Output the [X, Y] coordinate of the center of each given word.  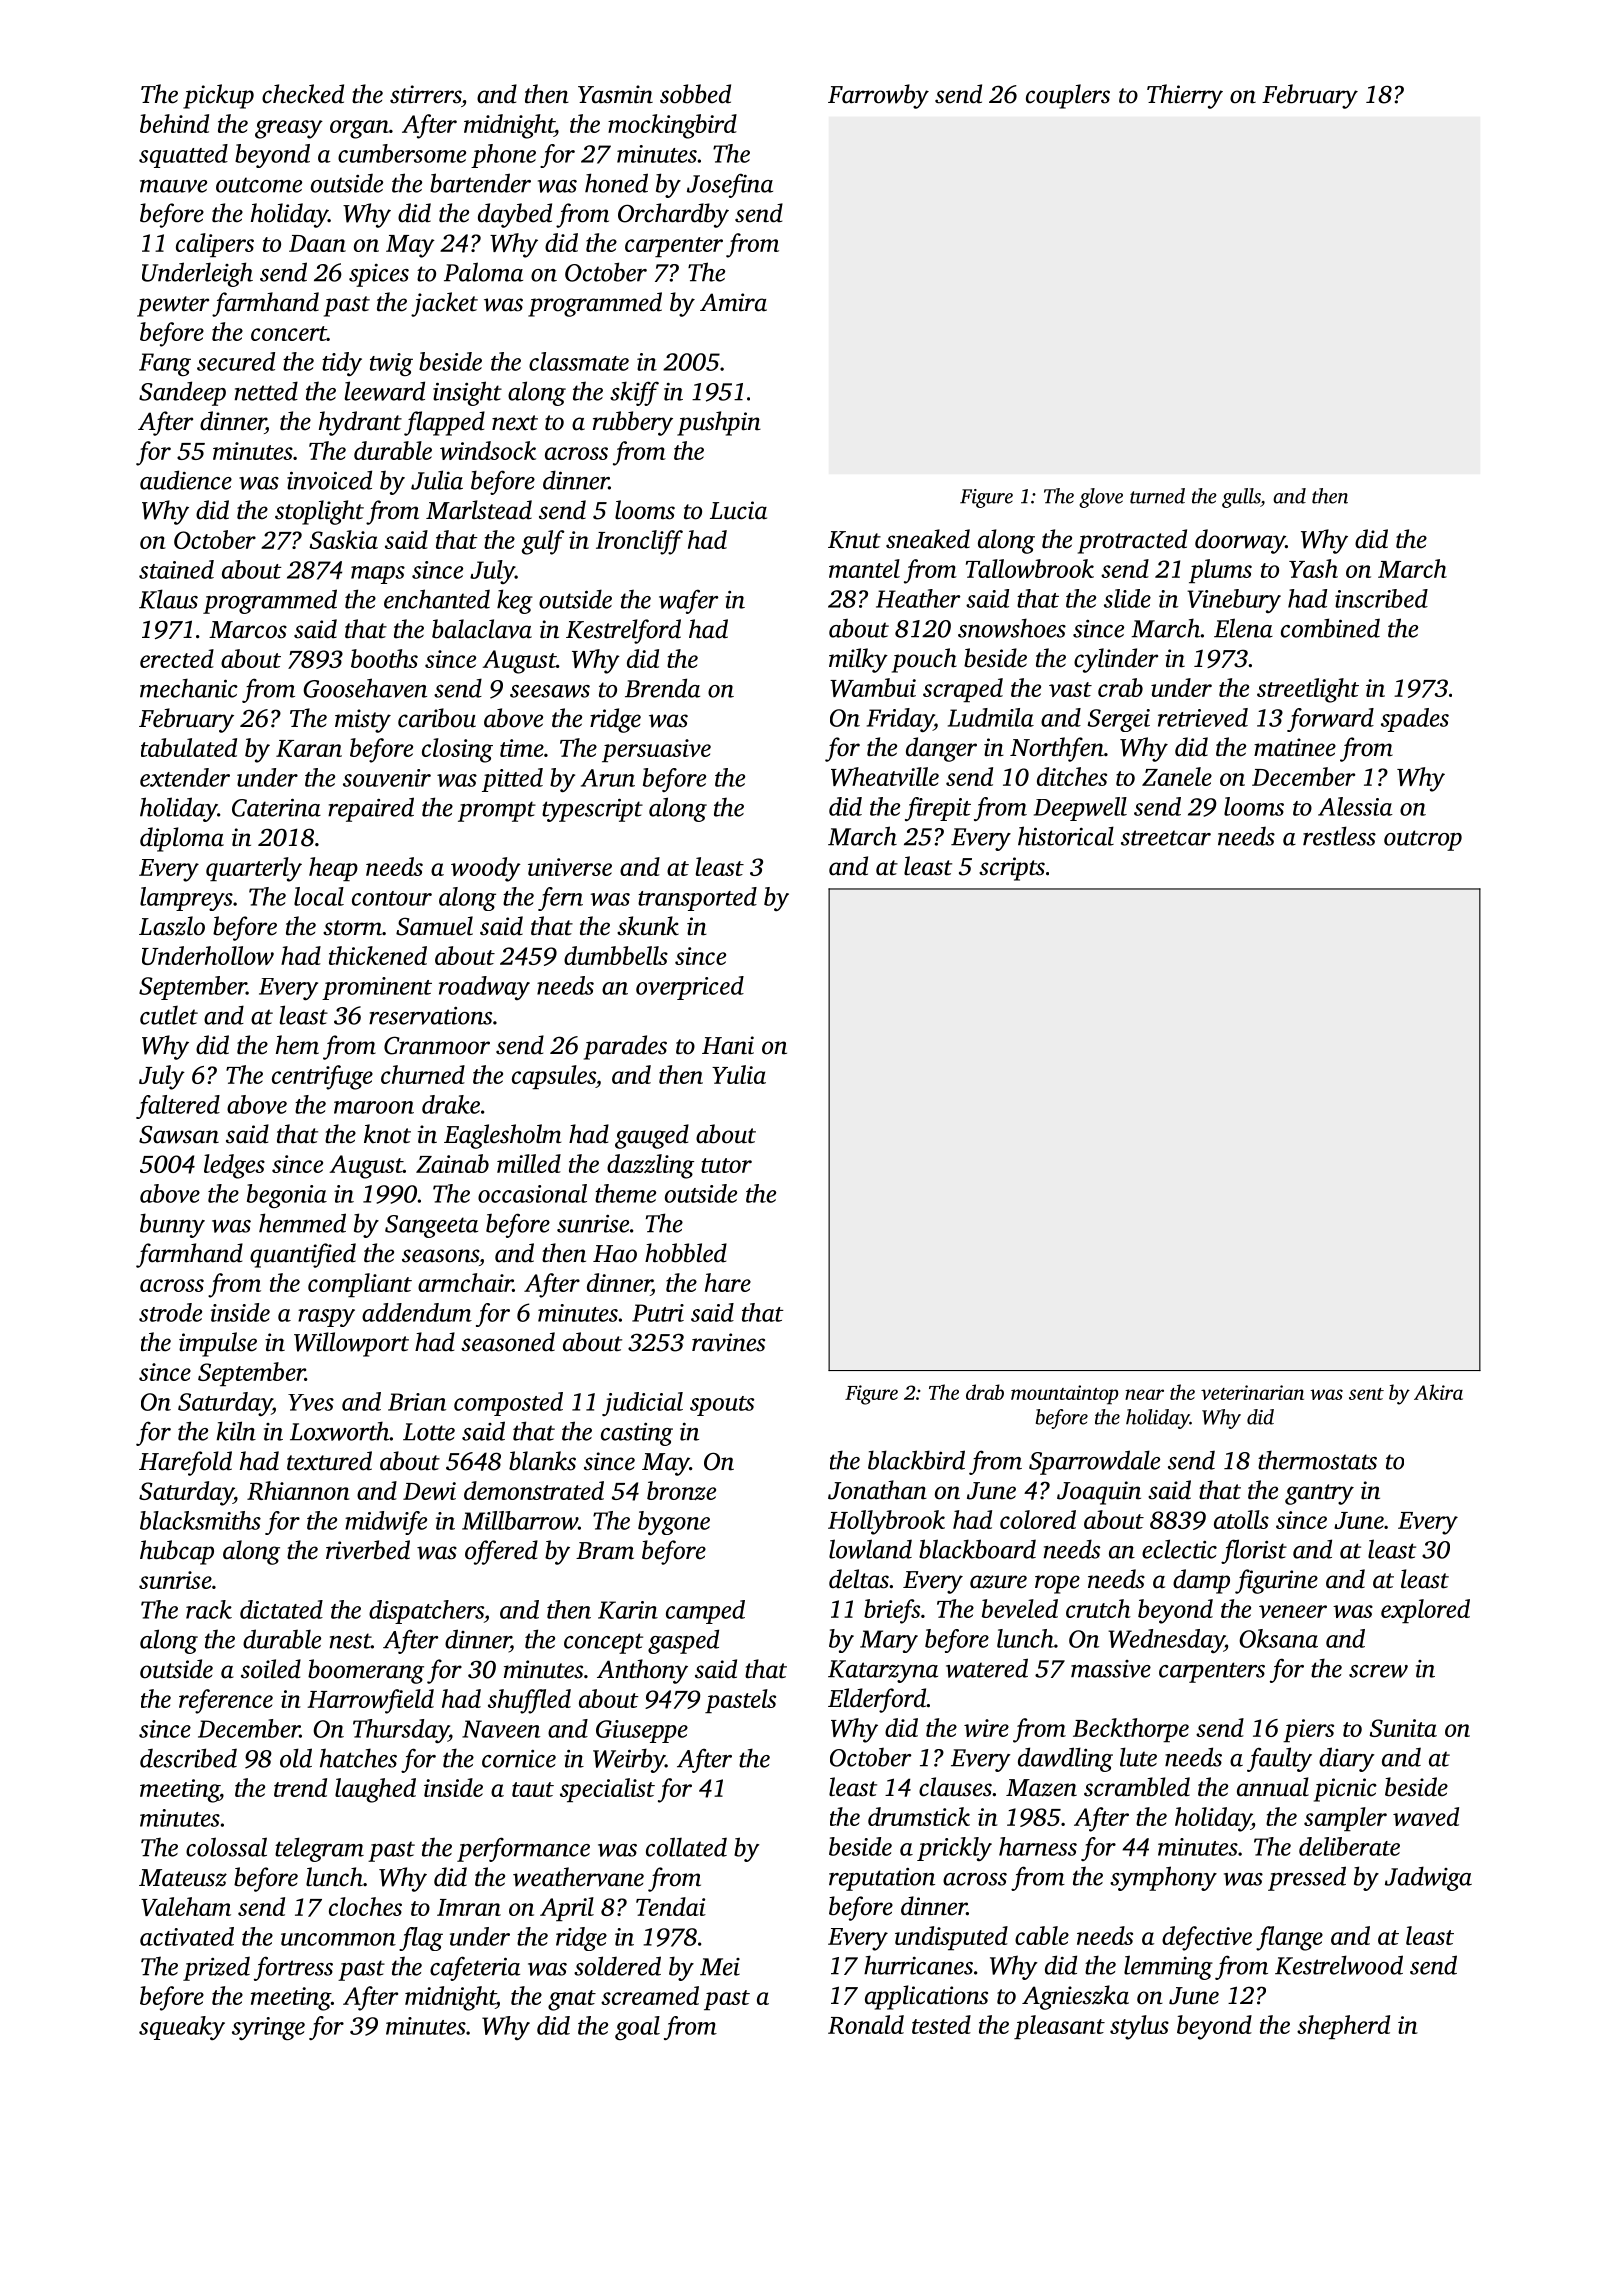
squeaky [182, 2028]
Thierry [1185, 96]
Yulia [739, 1074]
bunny [172, 1225]
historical [1066, 836]
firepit [938, 809]
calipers [215, 245]
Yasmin [615, 94]
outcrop [1423, 840]
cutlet [169, 1015]
